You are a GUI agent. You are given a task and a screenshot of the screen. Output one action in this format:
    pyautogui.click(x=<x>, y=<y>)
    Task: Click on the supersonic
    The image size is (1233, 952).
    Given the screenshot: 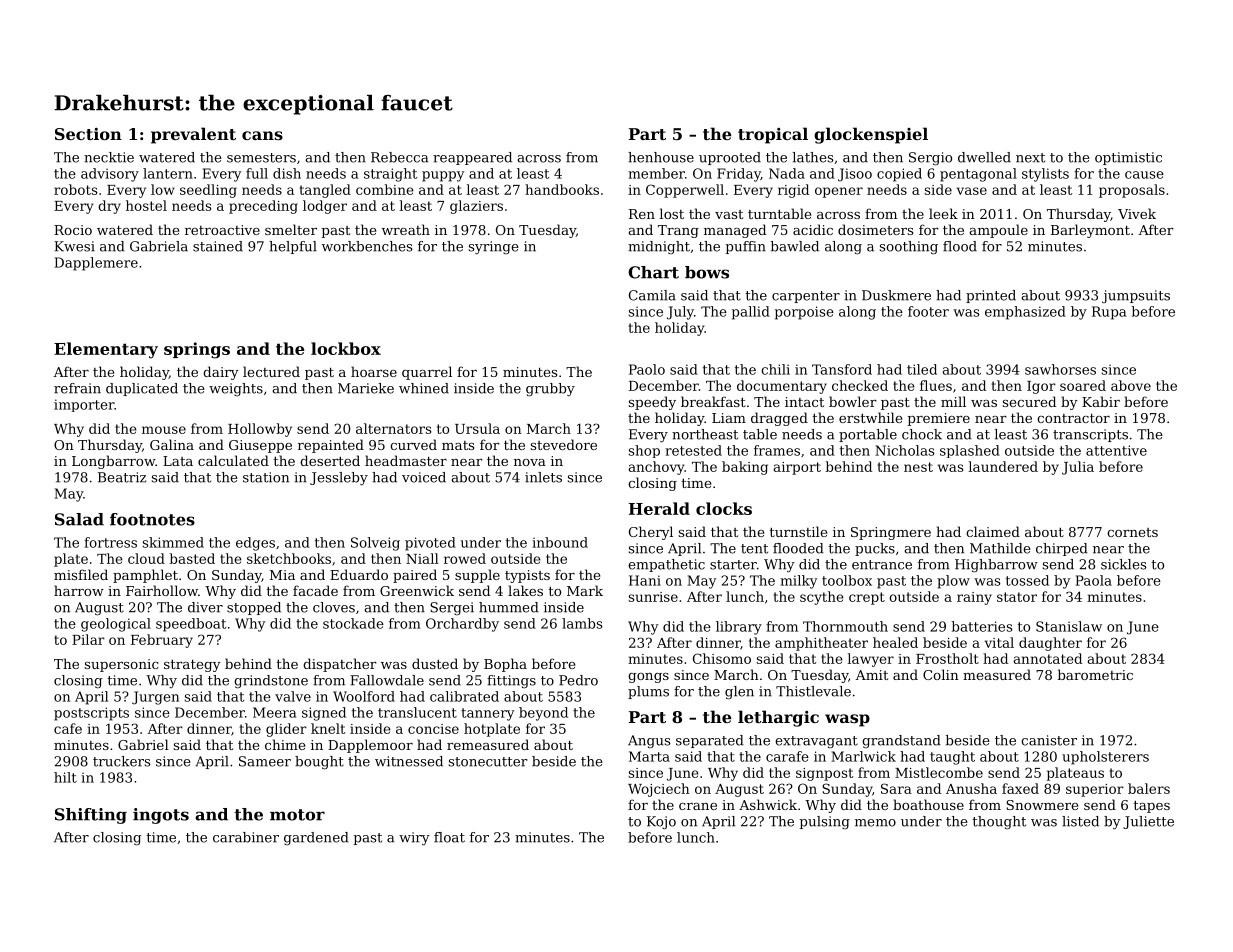 What is the action you would take?
    pyautogui.click(x=122, y=665)
